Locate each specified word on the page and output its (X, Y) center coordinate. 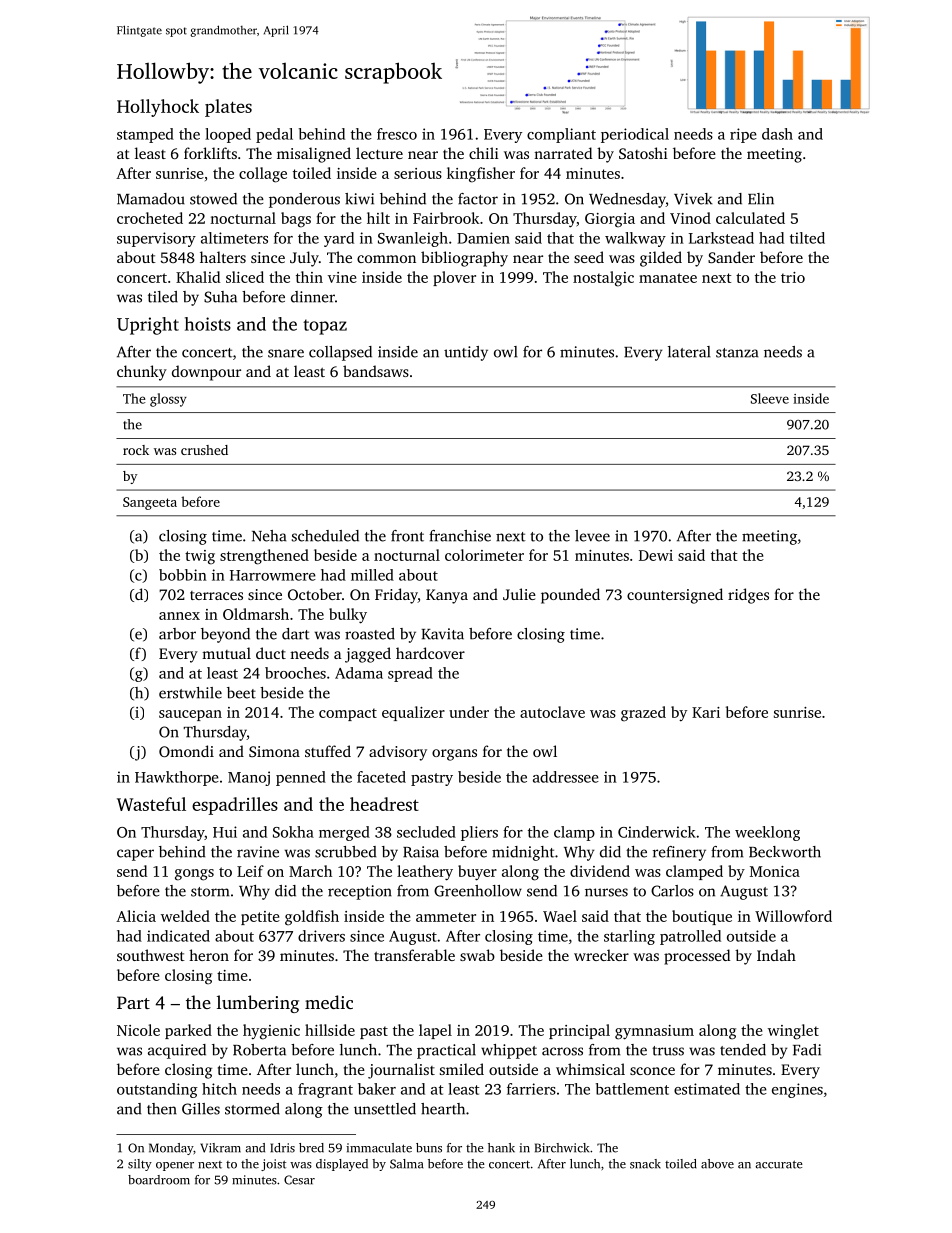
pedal (274, 135)
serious (418, 173)
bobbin (183, 575)
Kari (706, 712)
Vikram (220, 1148)
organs (454, 755)
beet (241, 693)
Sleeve (770, 398)
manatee (668, 278)
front (407, 536)
